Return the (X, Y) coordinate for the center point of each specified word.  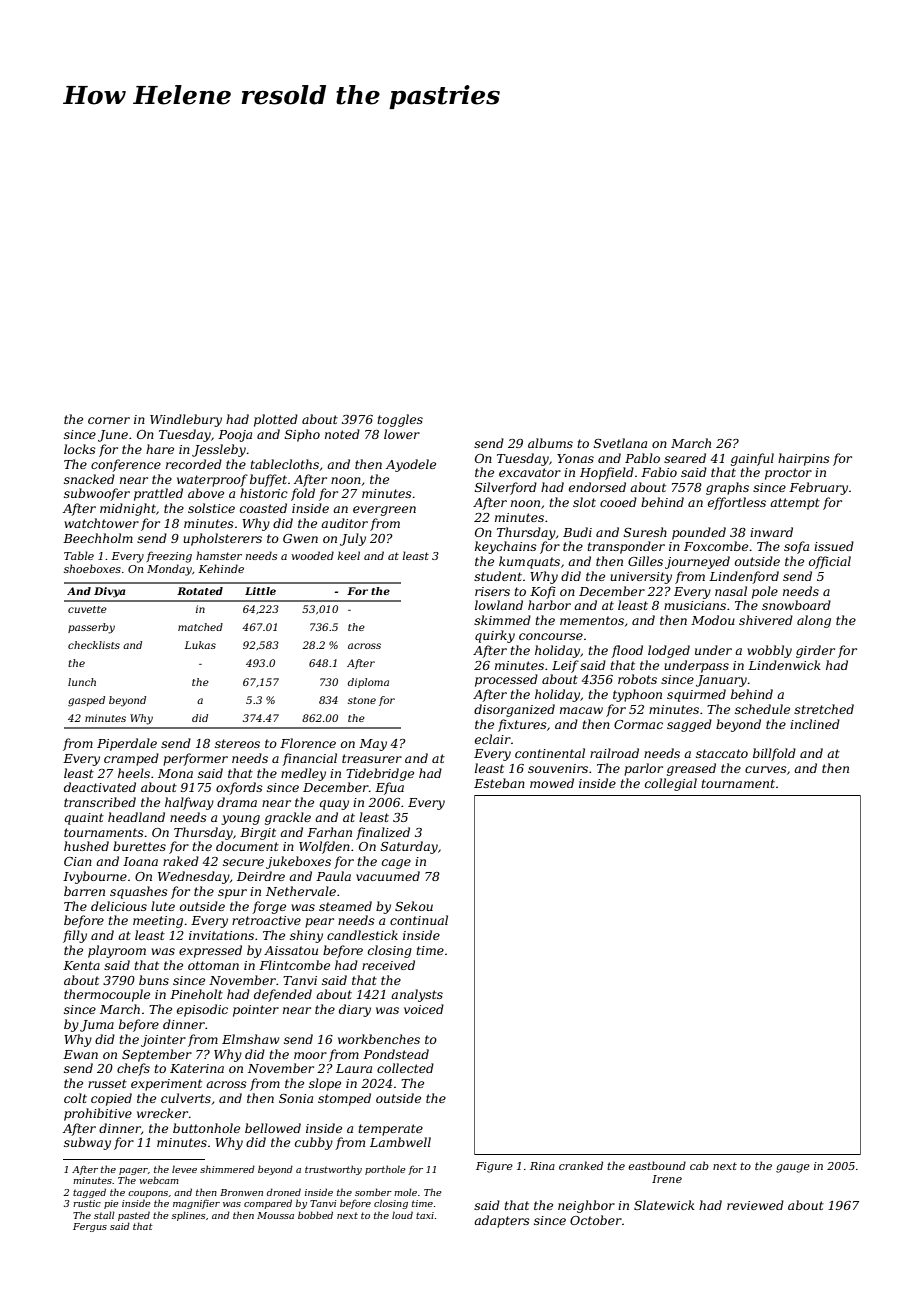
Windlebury (186, 420)
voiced (424, 1009)
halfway (189, 803)
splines (188, 1216)
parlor (643, 769)
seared (685, 458)
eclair (493, 739)
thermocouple (107, 995)
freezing (169, 557)
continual (419, 920)
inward (771, 532)
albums (550, 443)
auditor (344, 523)
